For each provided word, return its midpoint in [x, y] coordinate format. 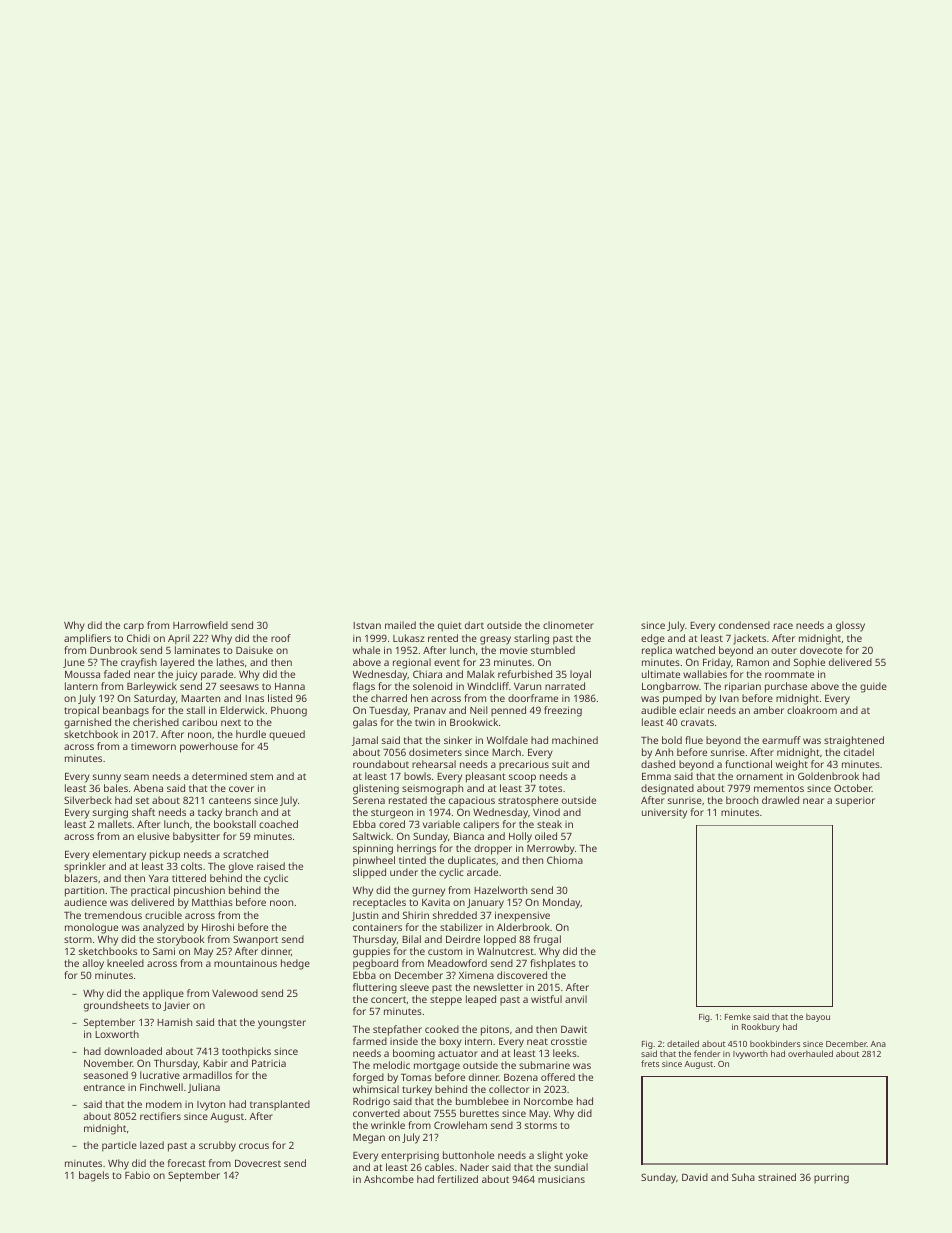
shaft [143, 812]
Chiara [427, 674]
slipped [369, 873]
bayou [818, 1017]
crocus [254, 1146]
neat [537, 1041]
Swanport [255, 940]
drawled [780, 800]
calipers [481, 825]
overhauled [810, 1053]
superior [855, 802]
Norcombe [548, 1101]
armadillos [207, 1075]
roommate [789, 674]
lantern [81, 686]
